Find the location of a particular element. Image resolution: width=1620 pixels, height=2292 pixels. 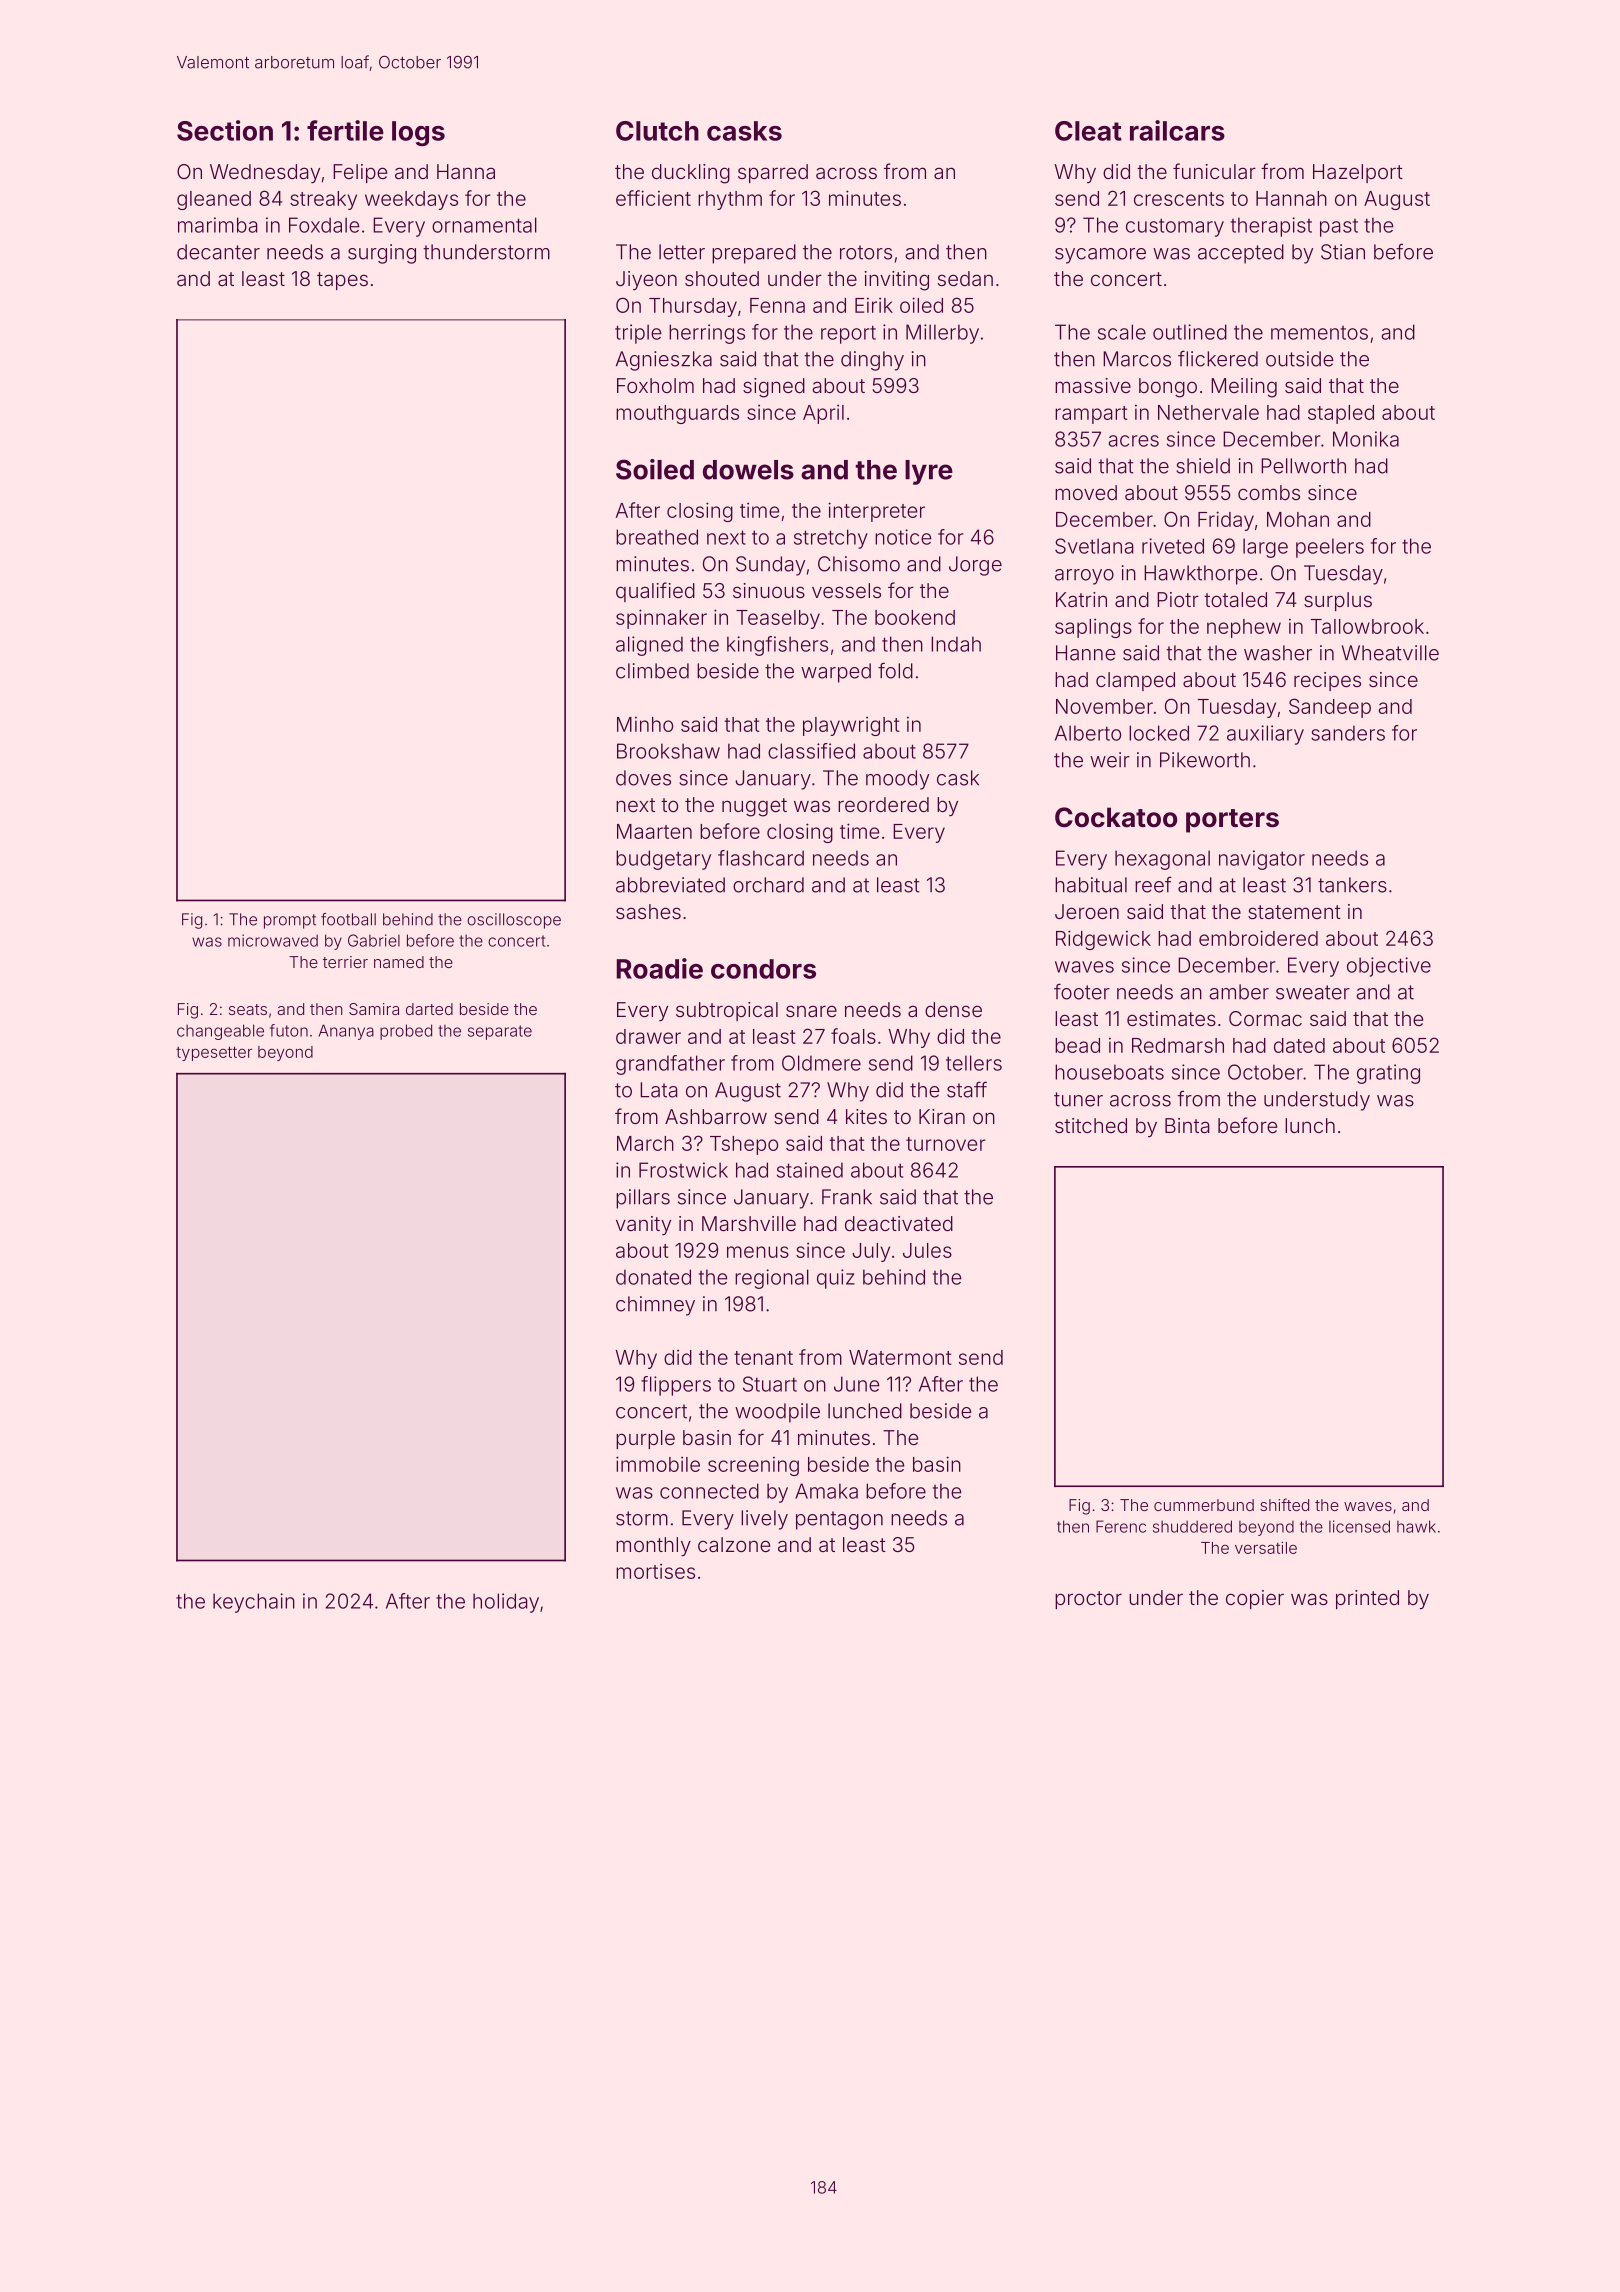

tenant is located at coordinates (763, 1358).
